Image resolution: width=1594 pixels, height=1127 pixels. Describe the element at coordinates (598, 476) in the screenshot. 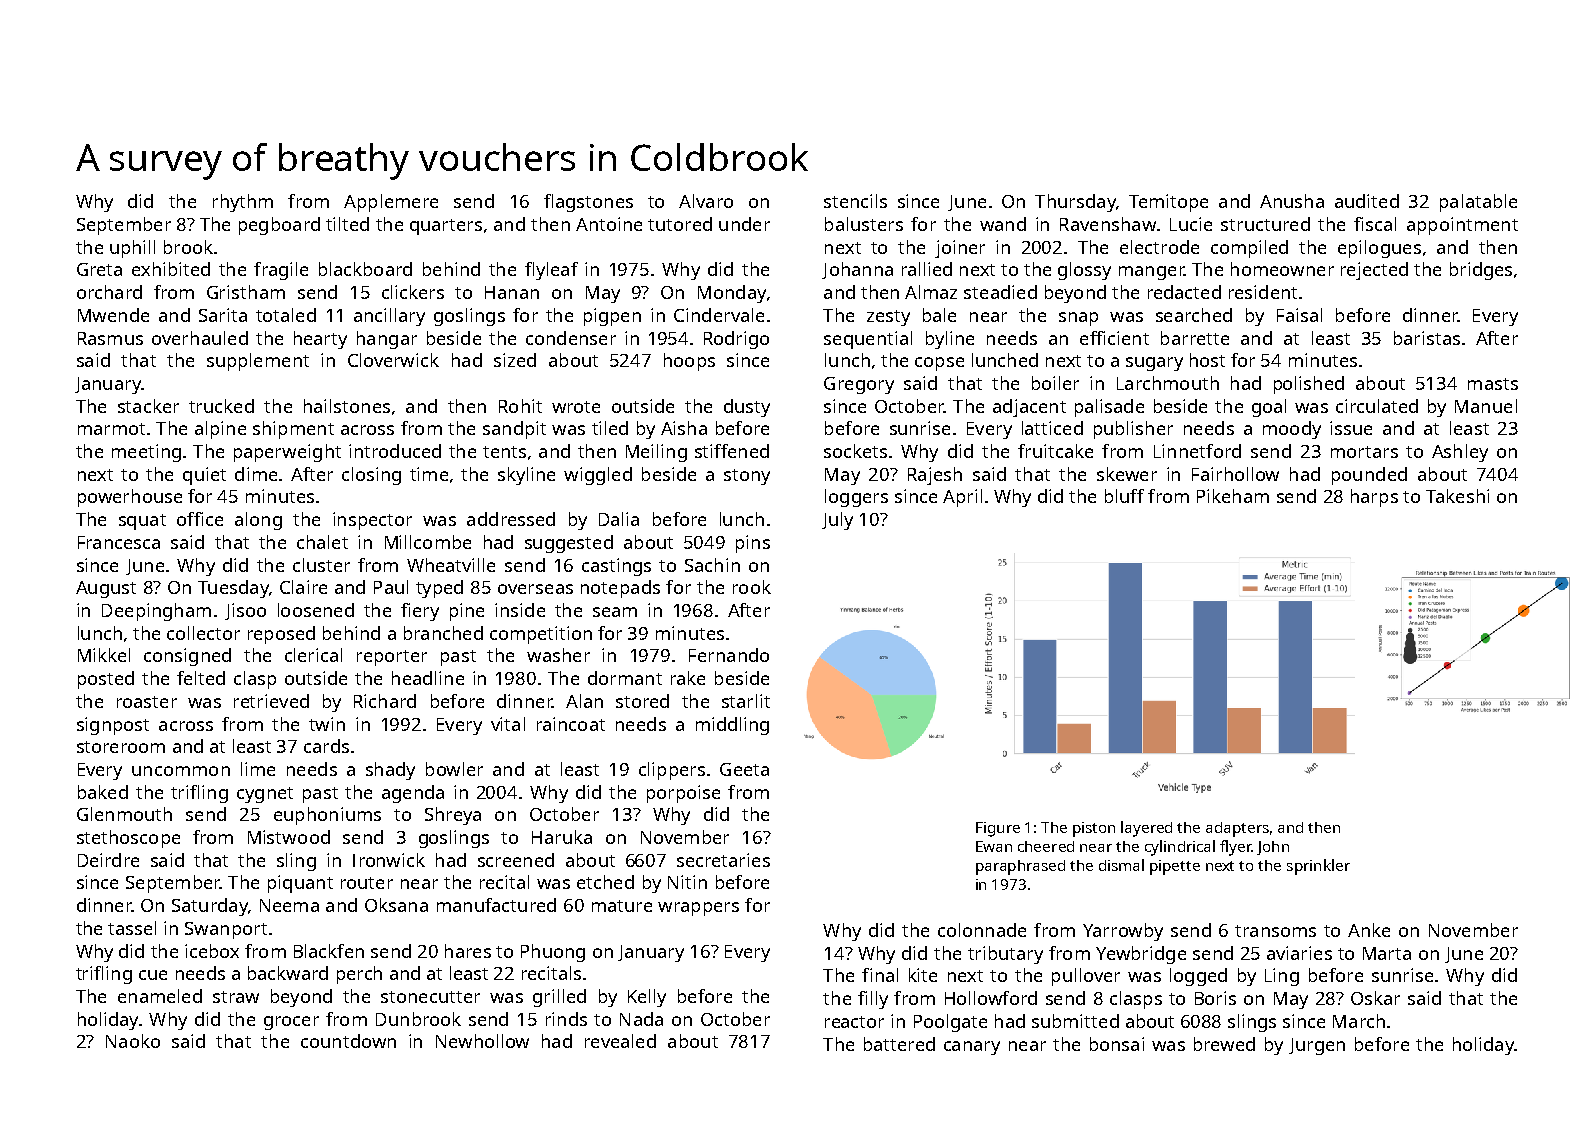

I see `wiggled` at that location.
